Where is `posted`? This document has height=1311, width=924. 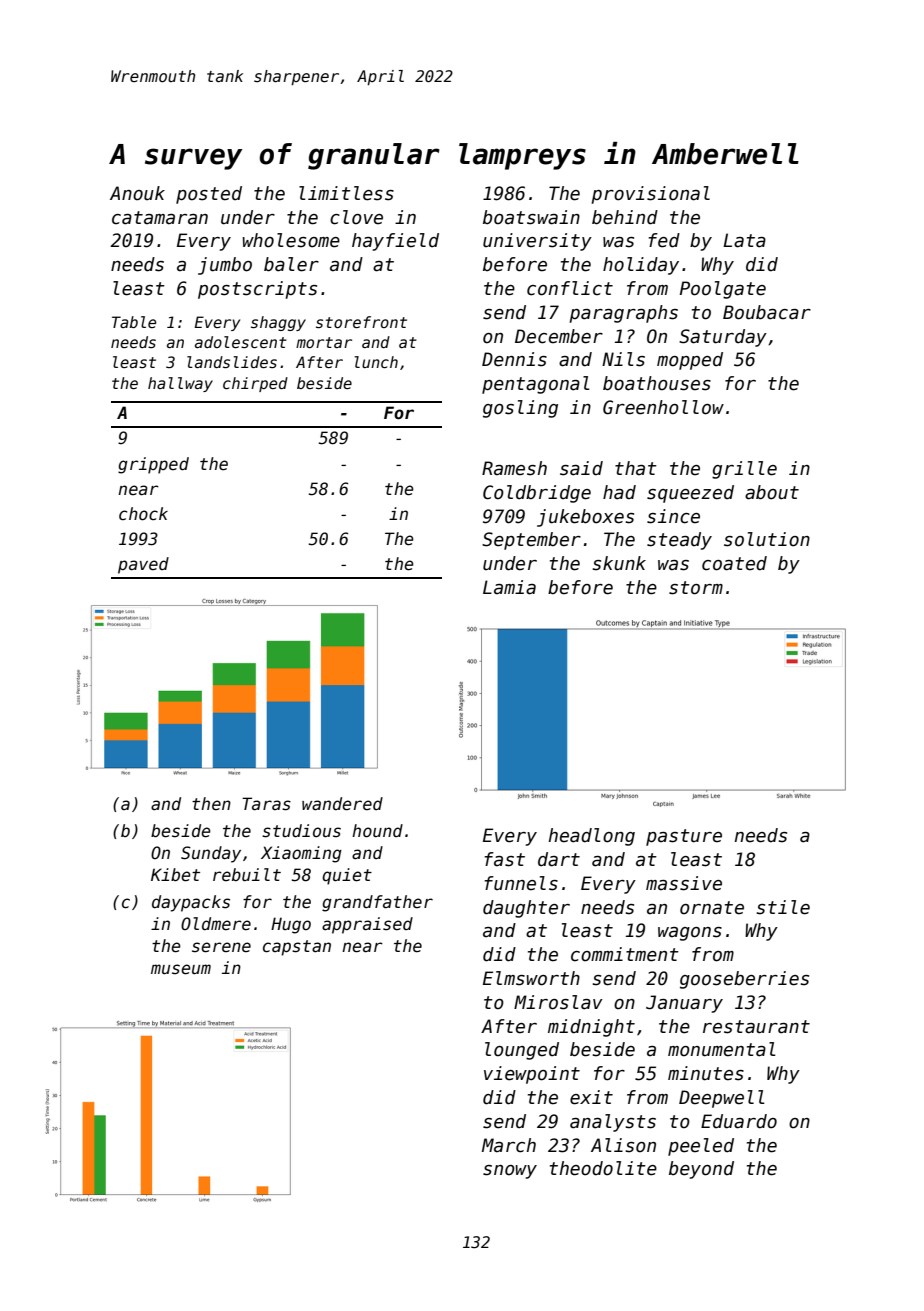 posted is located at coordinates (209, 195).
